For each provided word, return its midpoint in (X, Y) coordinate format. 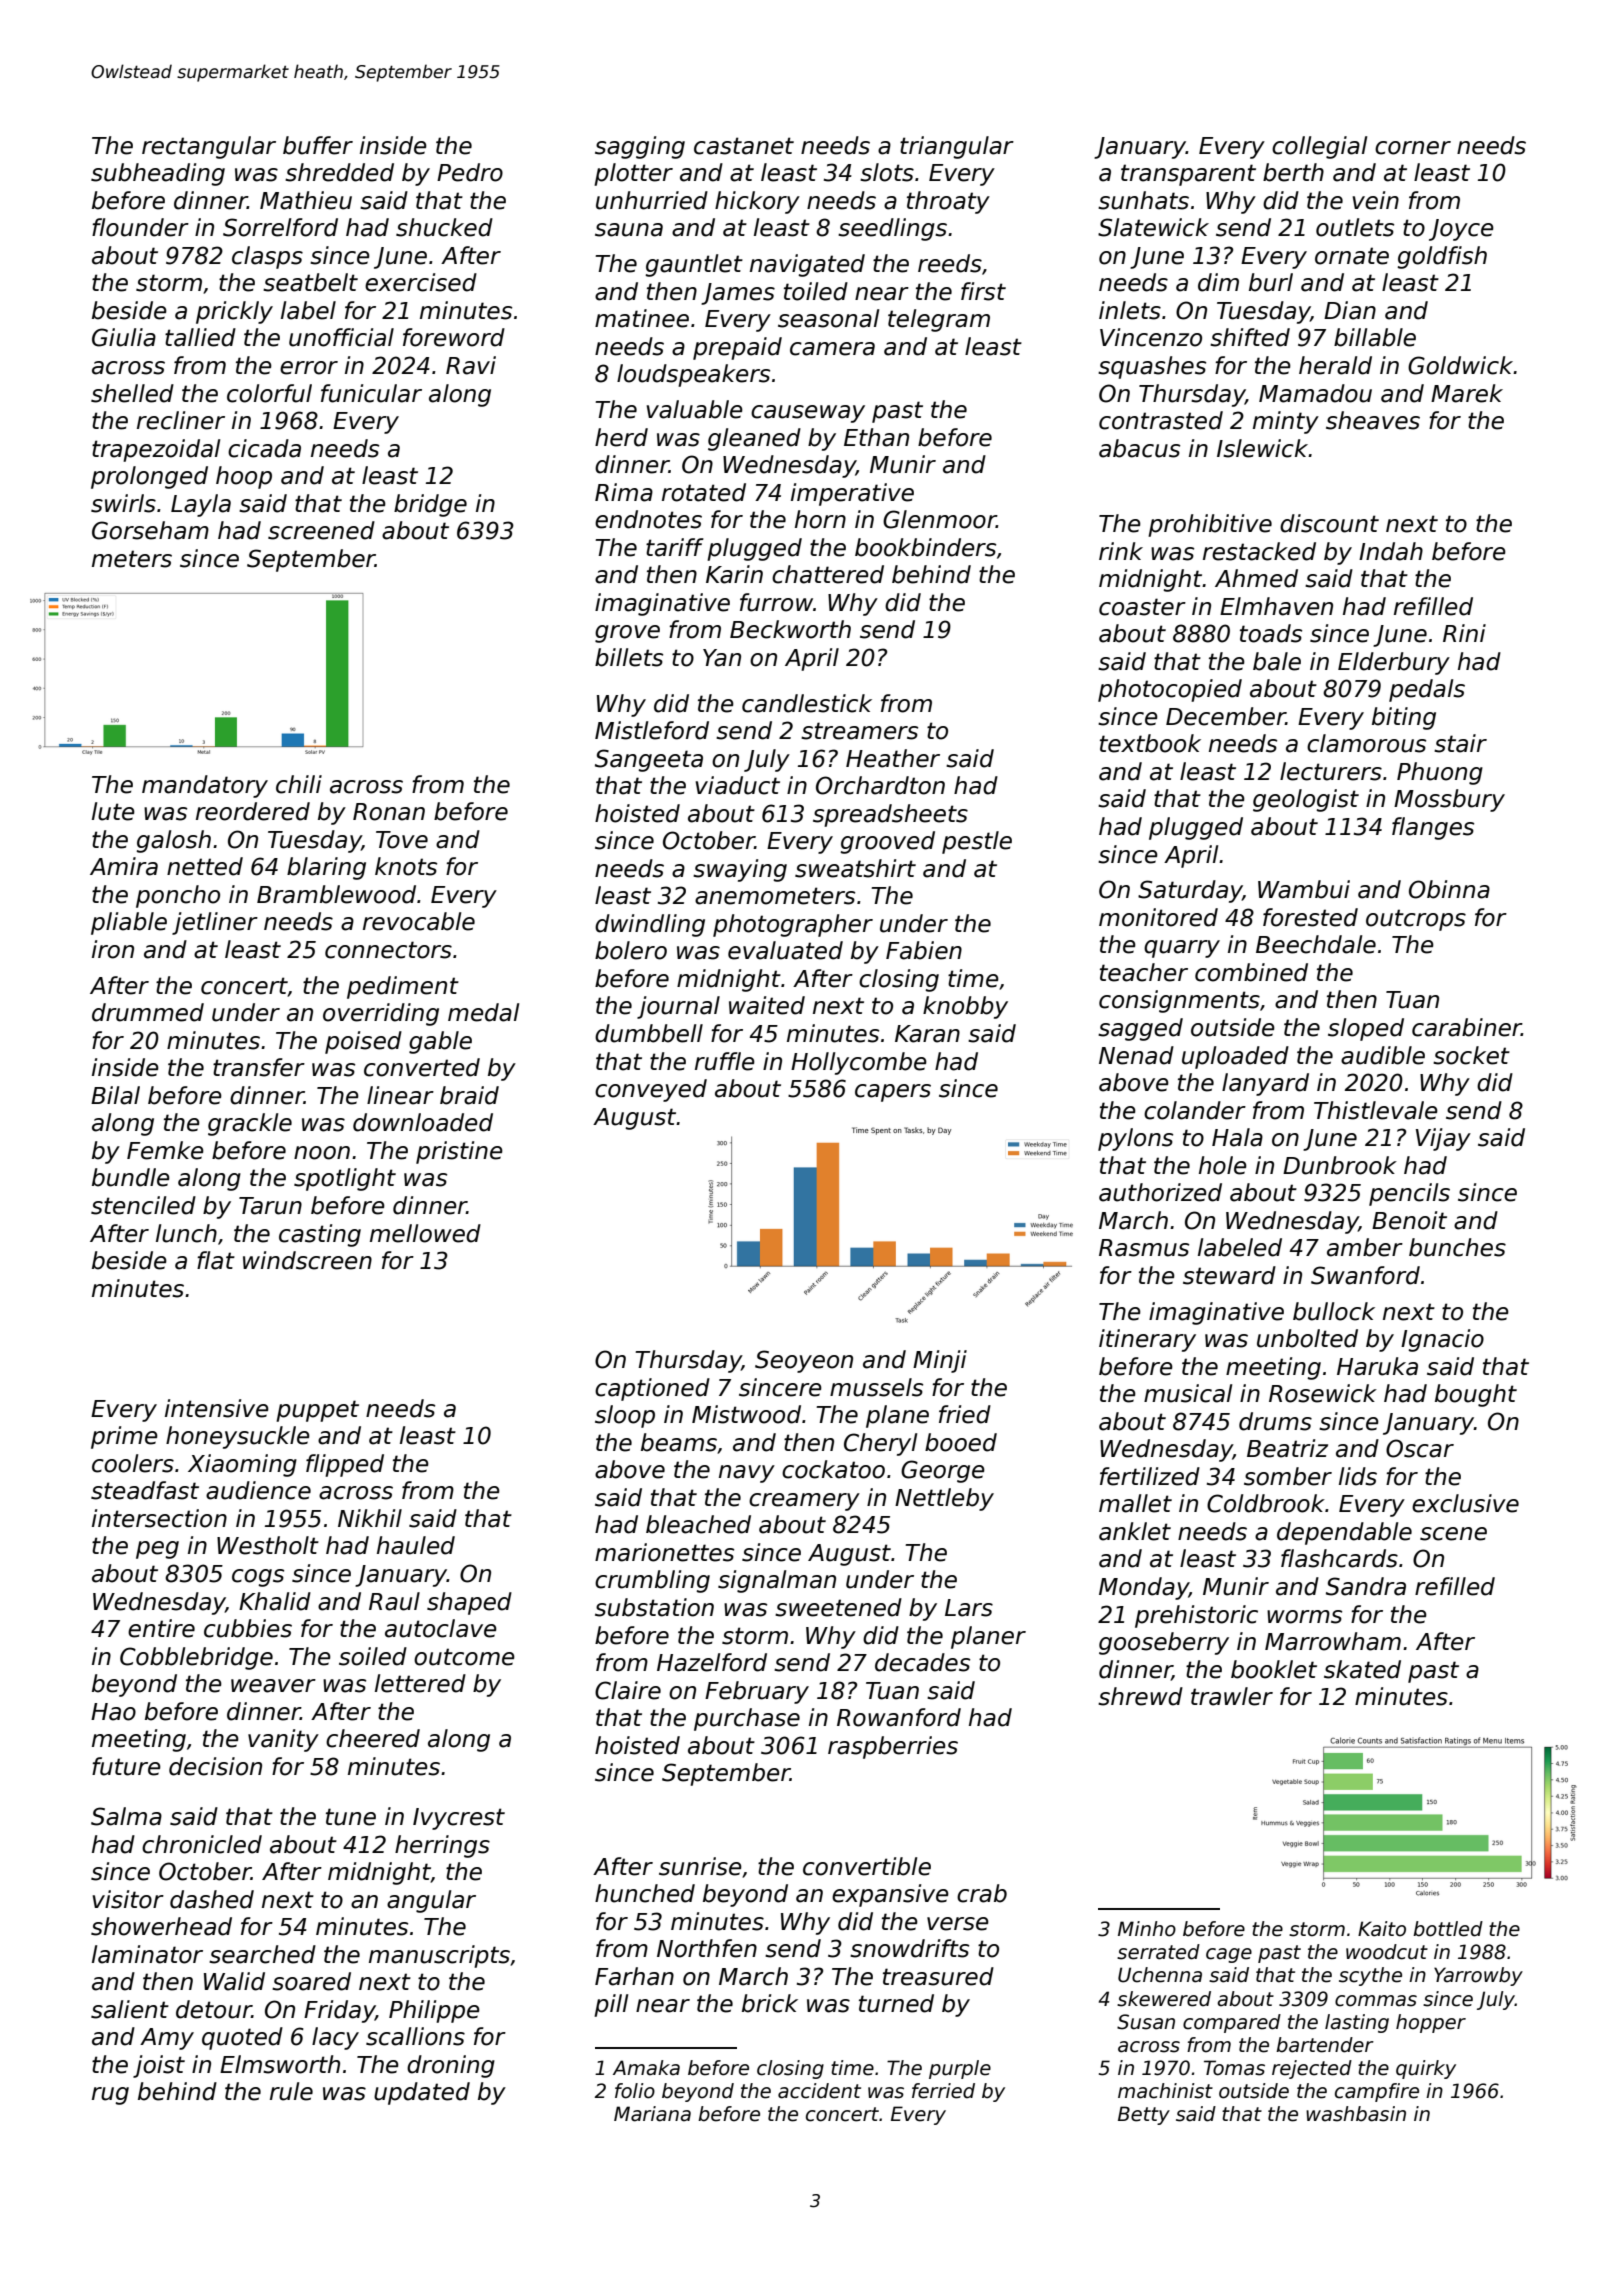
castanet (744, 146)
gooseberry (1164, 1643)
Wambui (1304, 889)
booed (961, 1442)
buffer (318, 145)
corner (1413, 148)
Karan (927, 1034)
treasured (938, 1976)
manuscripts (439, 1956)
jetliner (215, 923)
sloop (625, 1416)
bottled (1448, 1929)
